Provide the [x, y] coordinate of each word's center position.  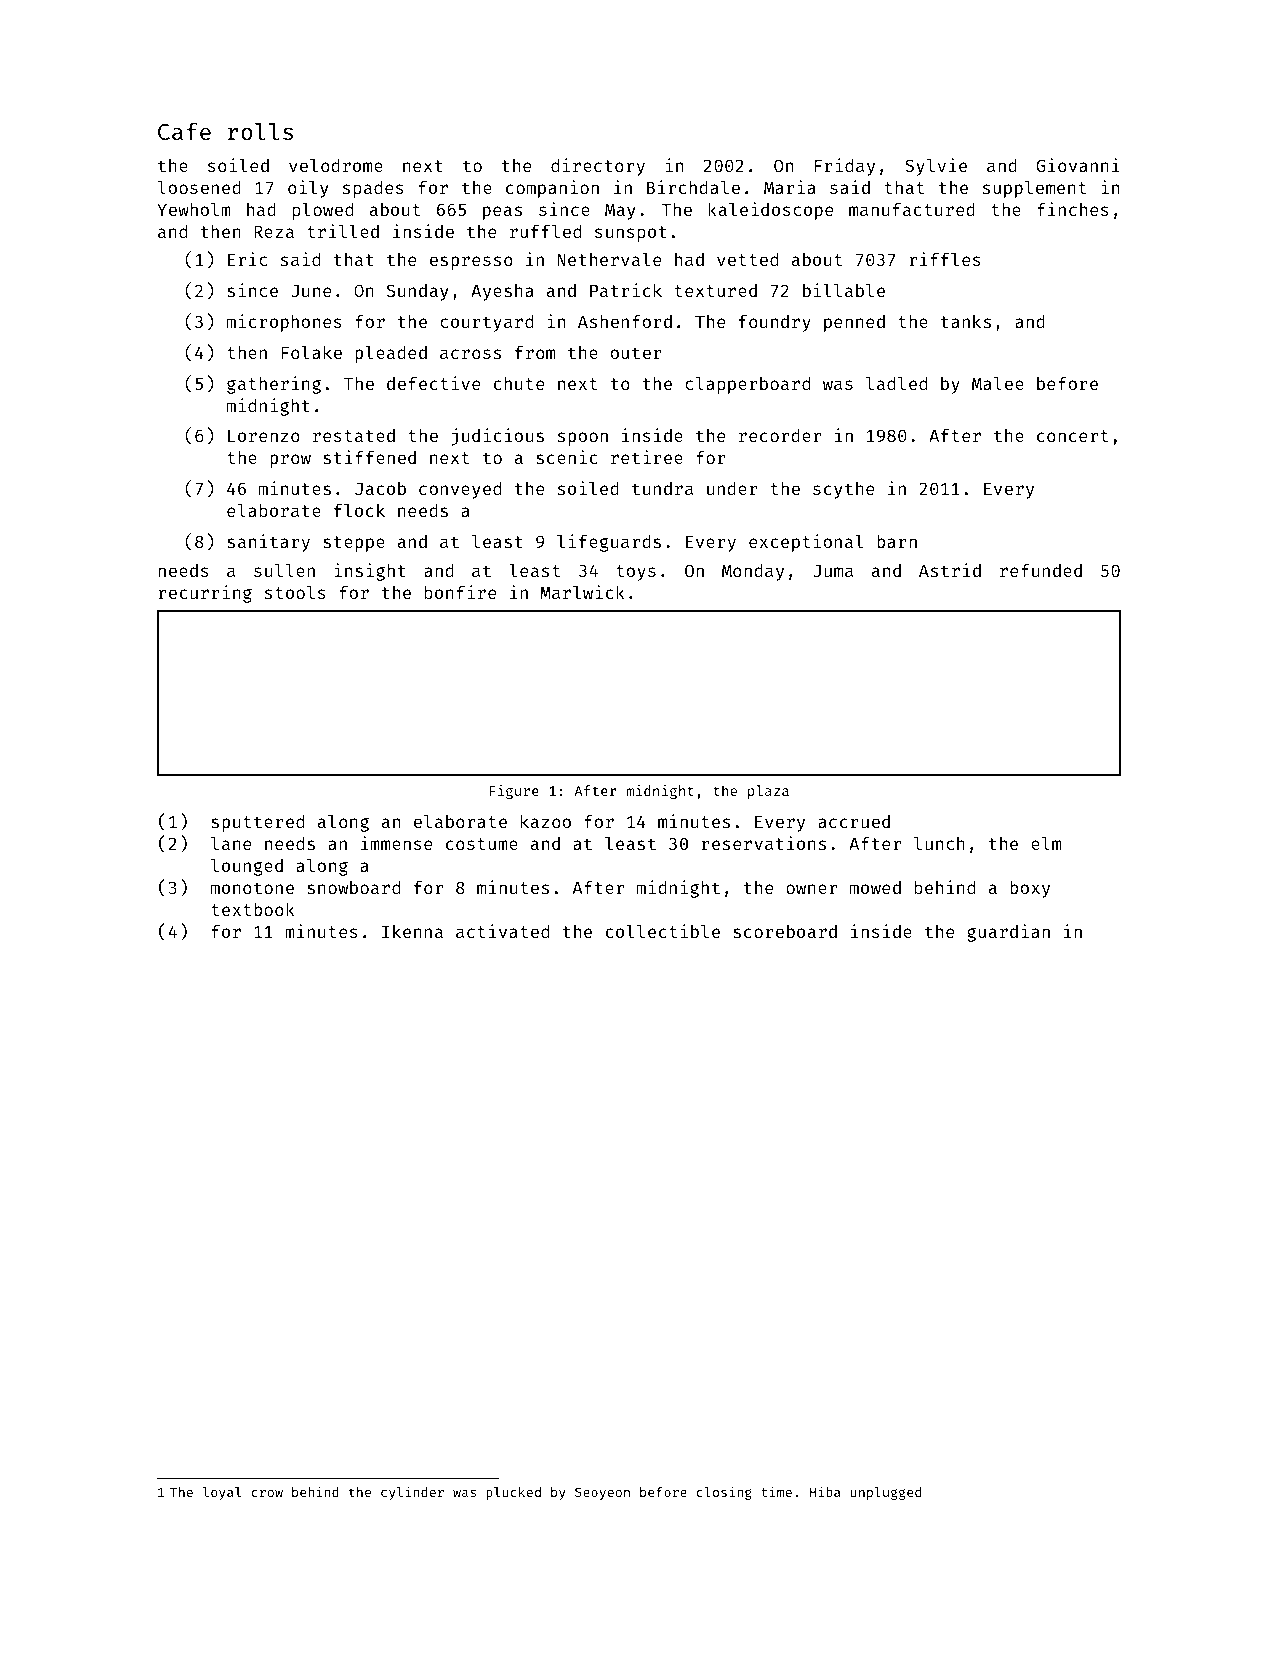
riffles [945, 259]
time [776, 1491]
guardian [1008, 933]
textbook [253, 909]
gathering [274, 385]
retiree [647, 457]
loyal [222, 1493]
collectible [663, 931]
